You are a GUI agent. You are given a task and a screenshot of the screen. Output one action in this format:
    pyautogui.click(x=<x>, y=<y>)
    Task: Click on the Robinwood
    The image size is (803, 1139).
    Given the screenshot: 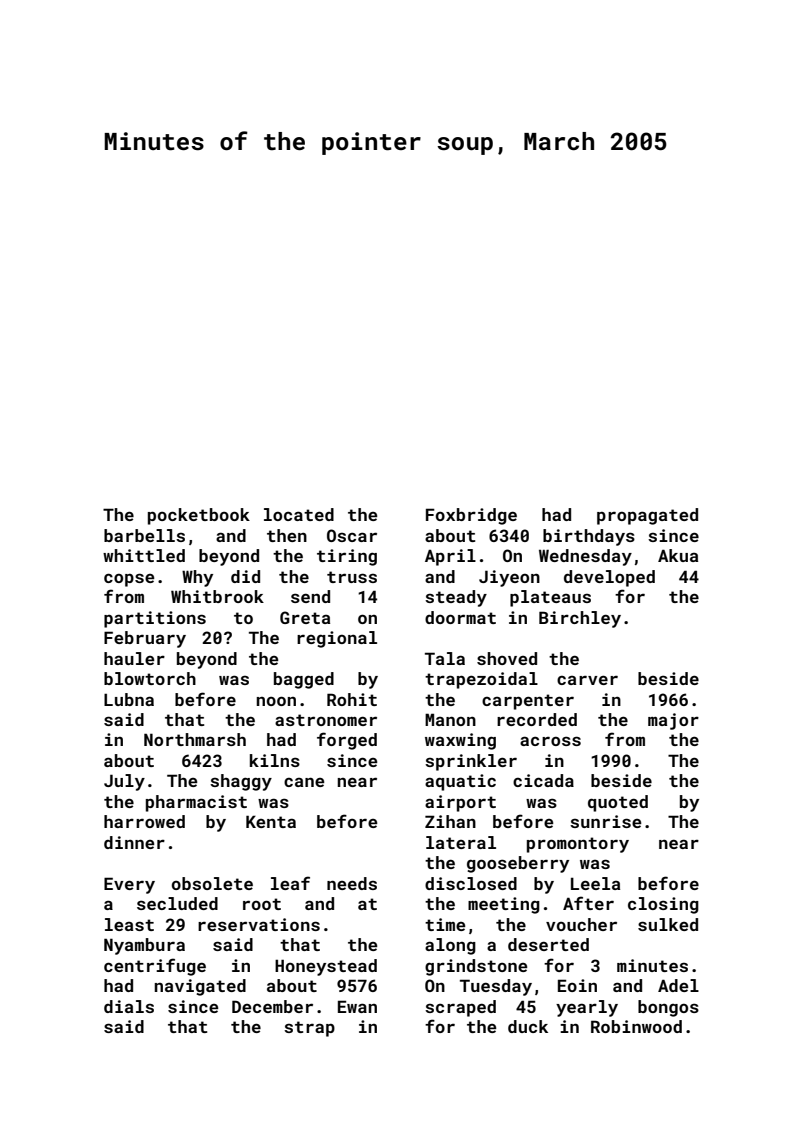 What is the action you would take?
    pyautogui.click(x=636, y=1026)
